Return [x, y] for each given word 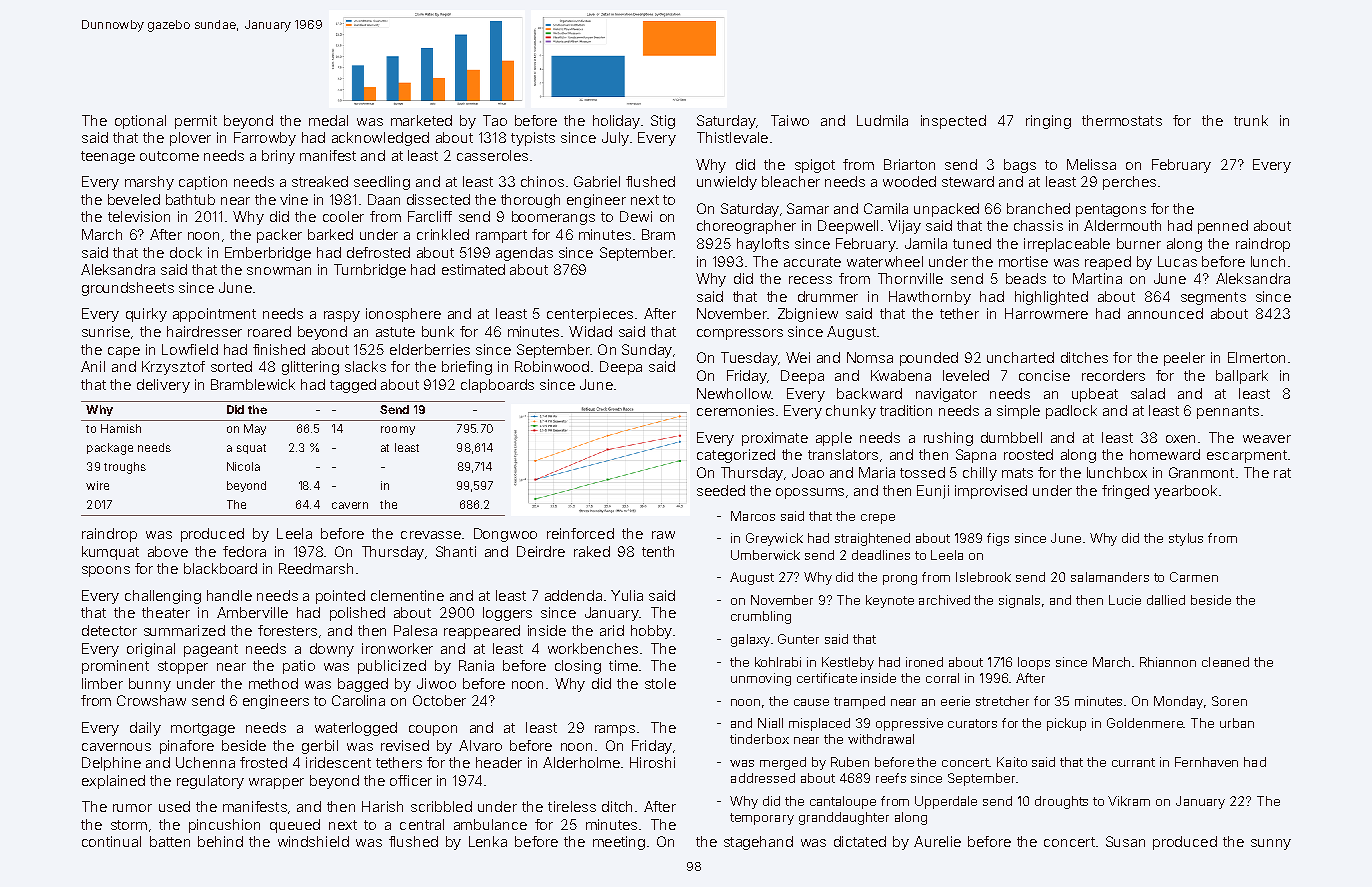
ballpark [1242, 377]
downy [332, 650]
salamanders [1110, 577]
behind [220, 841]
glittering [310, 368]
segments [1213, 298]
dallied [1166, 600]
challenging [163, 597]
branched [1038, 208]
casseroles [492, 155]
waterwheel [885, 261]
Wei [798, 357]
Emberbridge [268, 254]
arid [612, 630]
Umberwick [765, 555]
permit [196, 122]
